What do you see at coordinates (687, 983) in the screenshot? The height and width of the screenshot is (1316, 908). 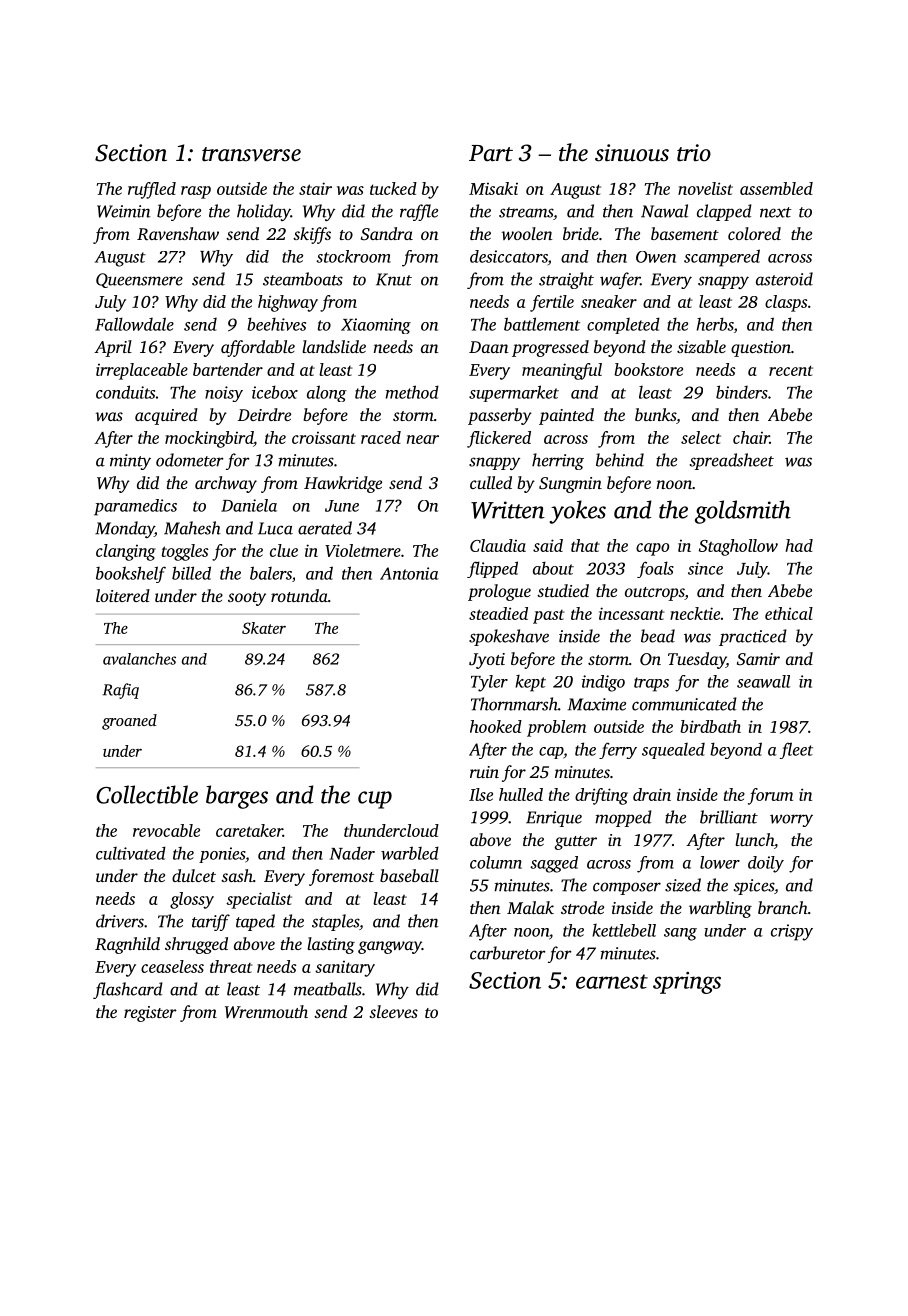 I see `springs` at bounding box center [687, 983].
